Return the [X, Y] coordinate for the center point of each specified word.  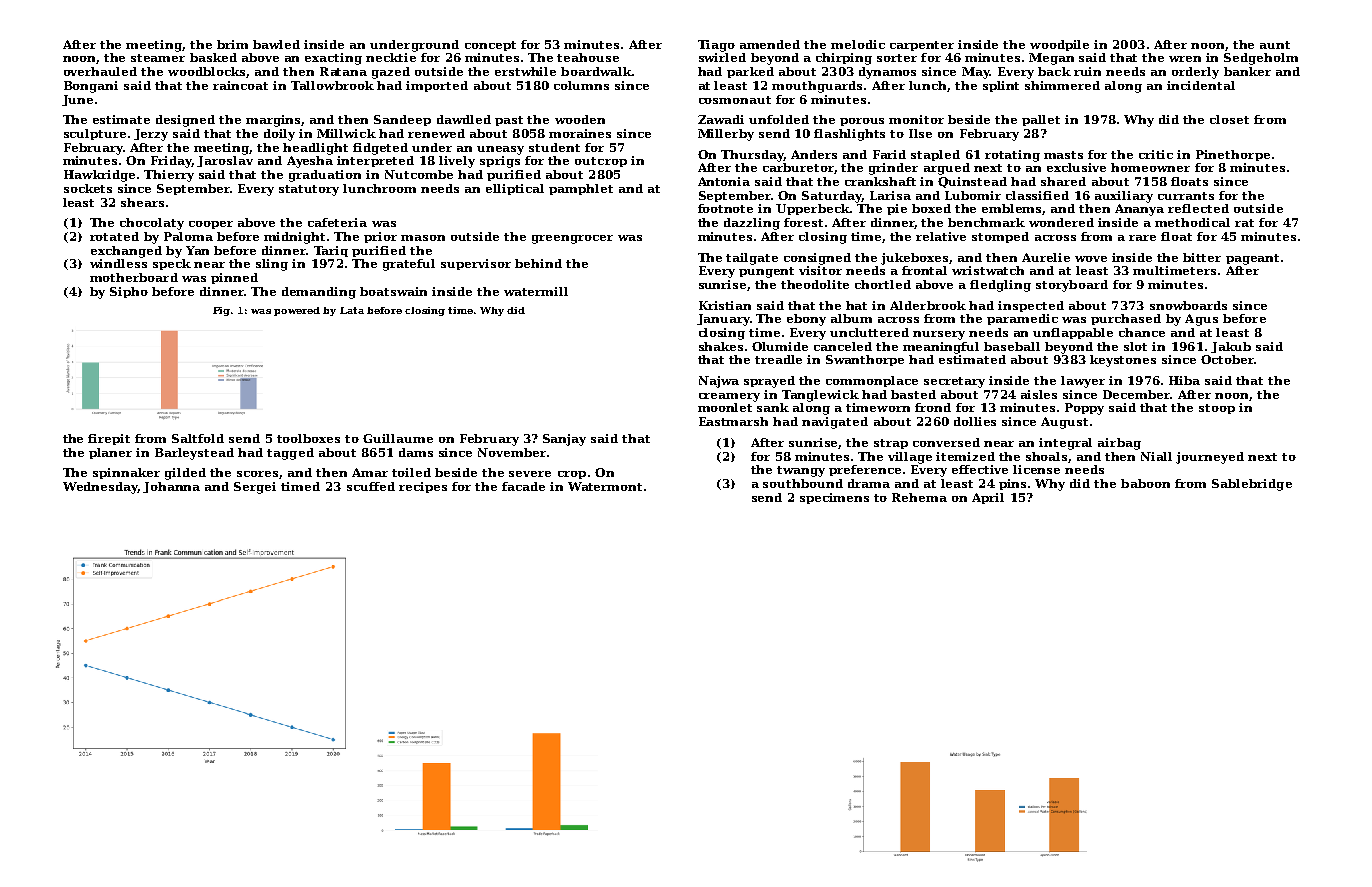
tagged [290, 454]
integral [1065, 444]
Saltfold [198, 438]
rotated [114, 236]
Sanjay [564, 440]
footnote [725, 208]
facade [523, 486]
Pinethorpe [1233, 155]
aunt [1275, 45]
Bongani [91, 87]
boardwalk [596, 71]
